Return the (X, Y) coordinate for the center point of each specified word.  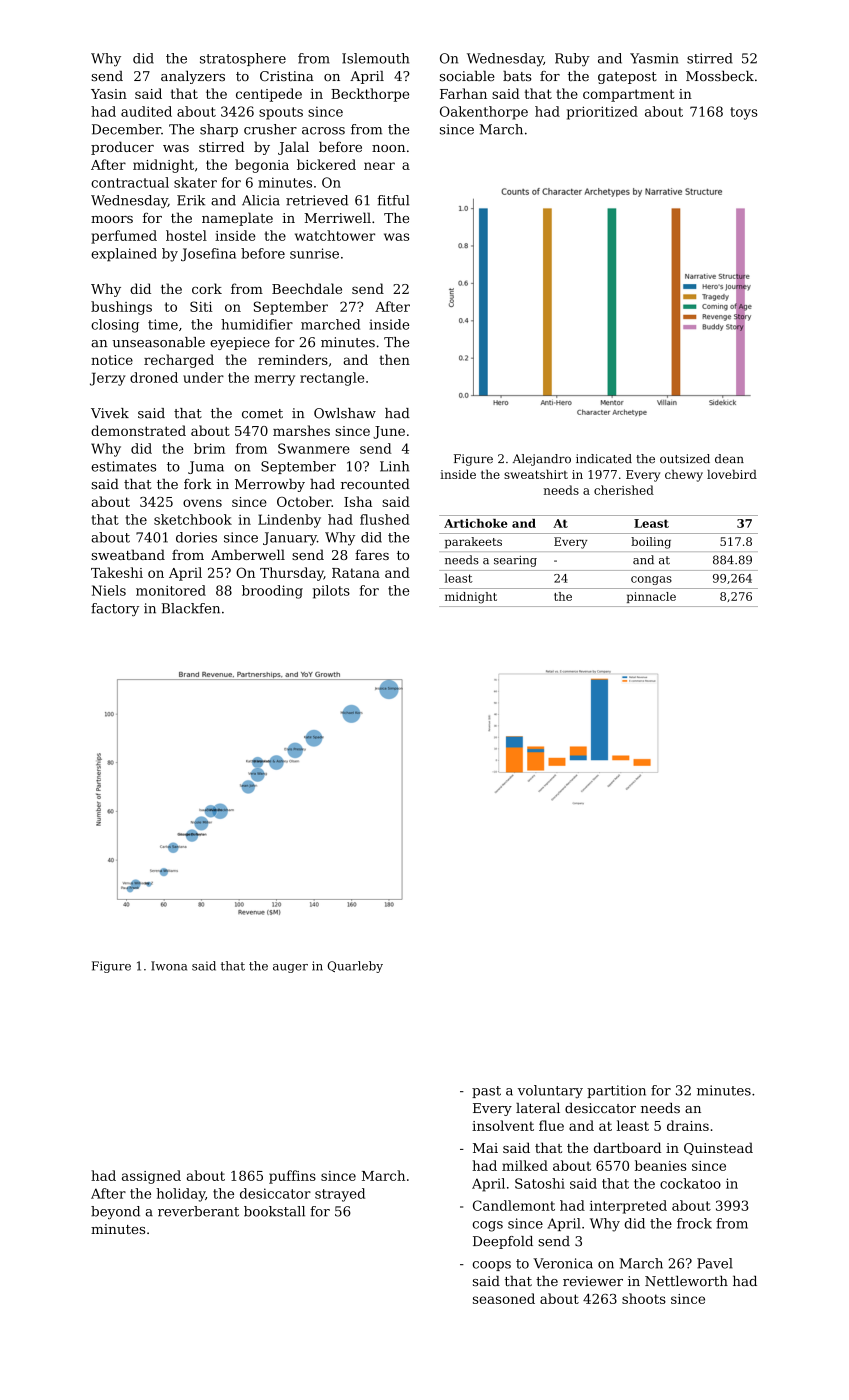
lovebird (732, 474)
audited (146, 111)
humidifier (257, 324)
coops (492, 1266)
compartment (629, 95)
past (486, 1092)
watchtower (335, 235)
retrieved (317, 200)
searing (515, 561)
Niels (109, 590)
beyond (115, 1212)
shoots (644, 1298)
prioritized (602, 113)
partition (616, 1091)
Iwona (169, 966)
